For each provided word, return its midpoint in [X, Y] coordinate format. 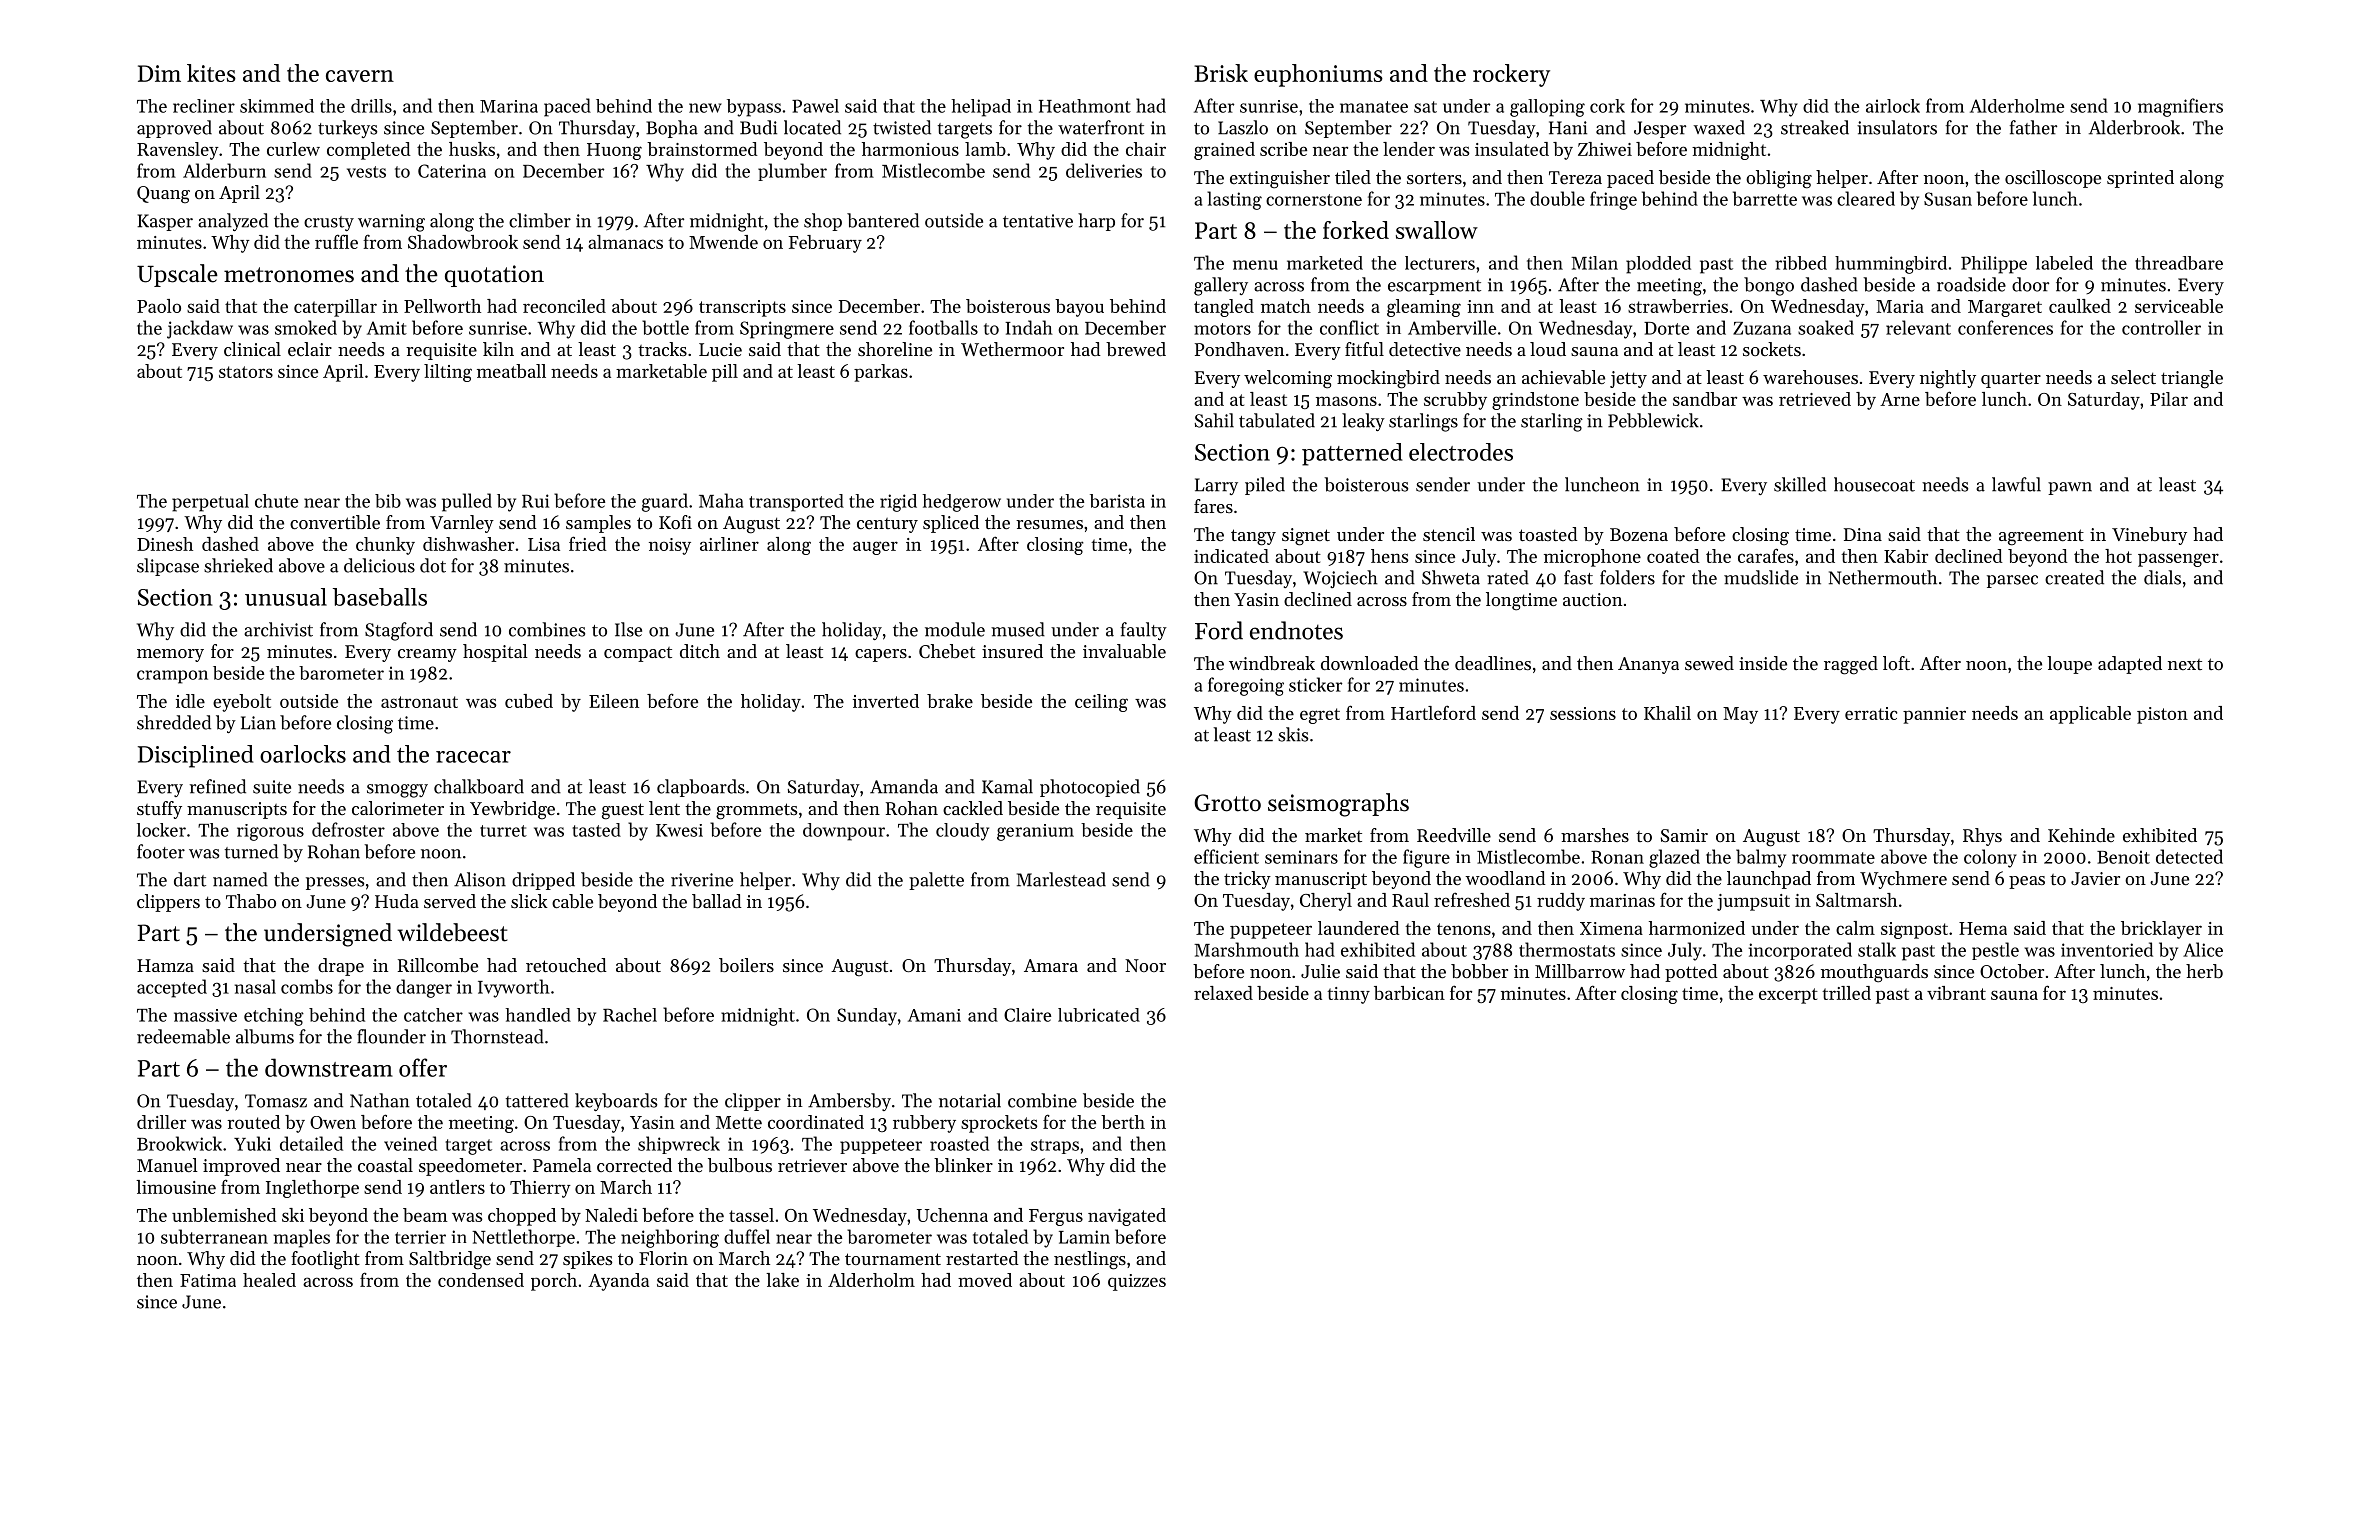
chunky [385, 546]
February [825, 244]
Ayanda [618, 1282]
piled [1265, 486]
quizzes [1137, 1282]
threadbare [2179, 263]
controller [2161, 327]
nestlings [1090, 1260]
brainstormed [702, 149]
